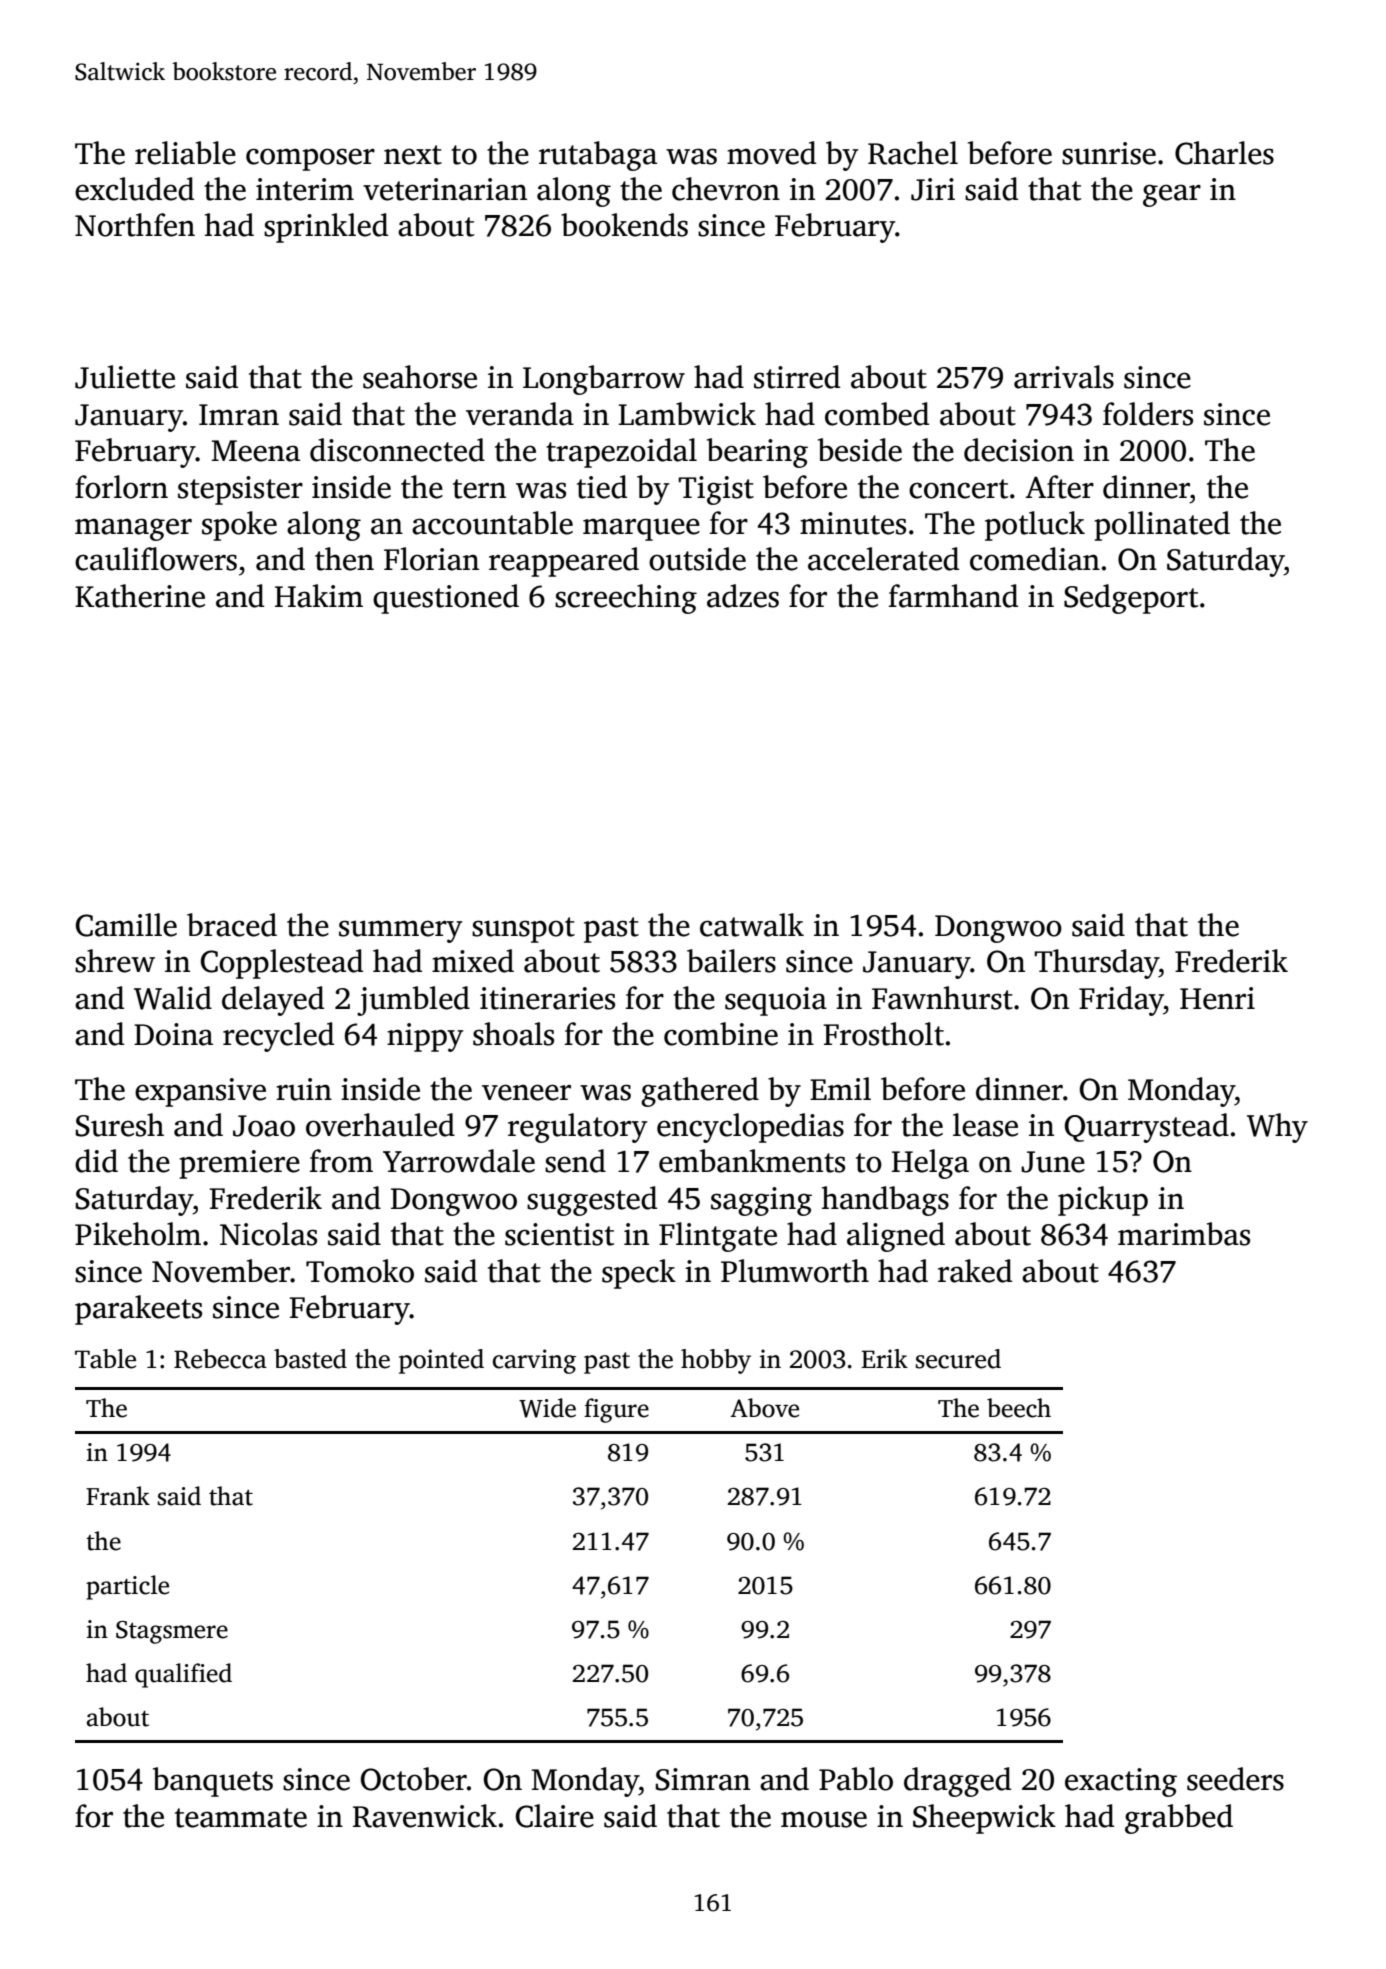 Image resolution: width=1386 pixels, height=1969 pixels. I want to click on Nicolas, so click(268, 1234).
